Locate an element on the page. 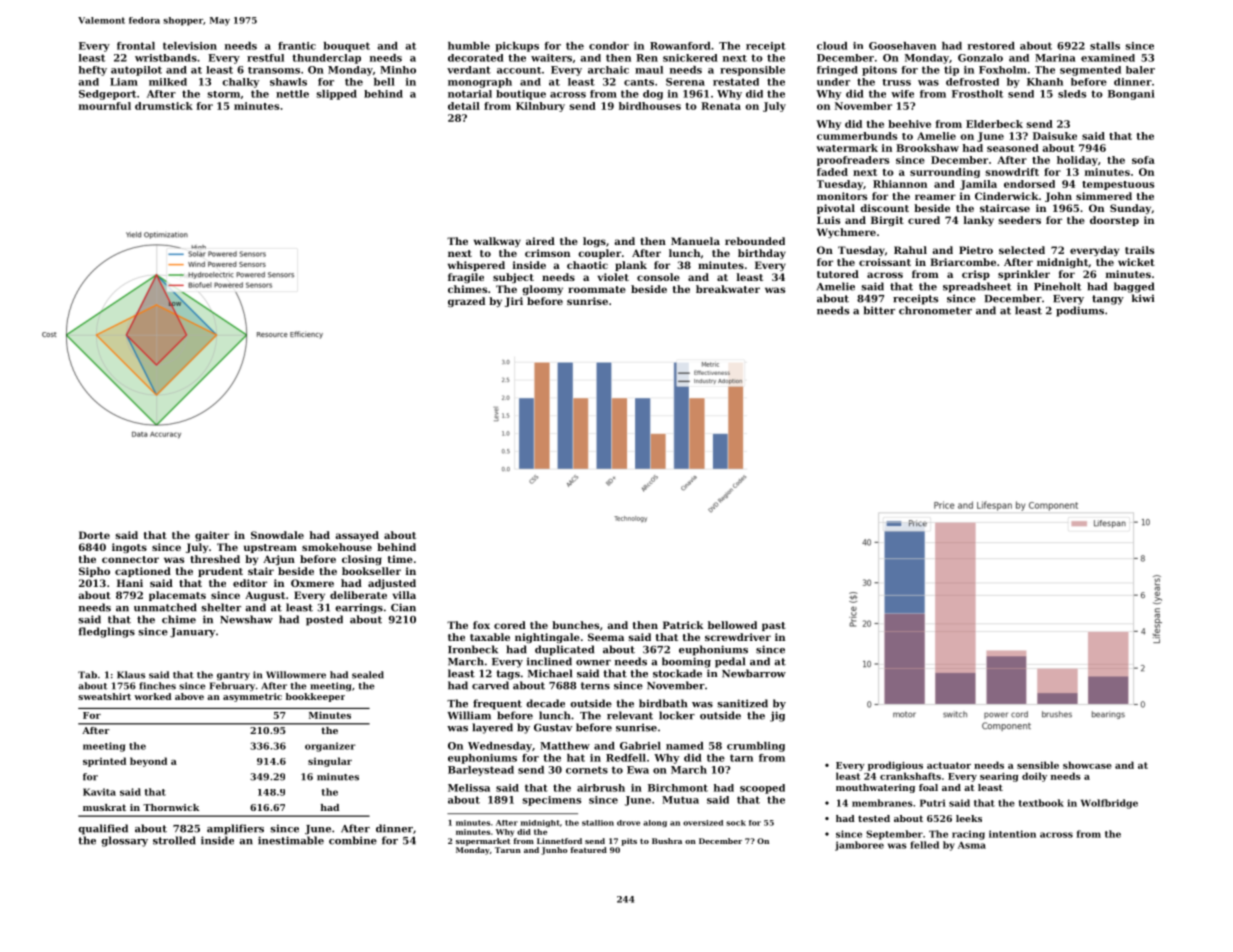 The image size is (1233, 952). prodigious is located at coordinates (895, 766).
